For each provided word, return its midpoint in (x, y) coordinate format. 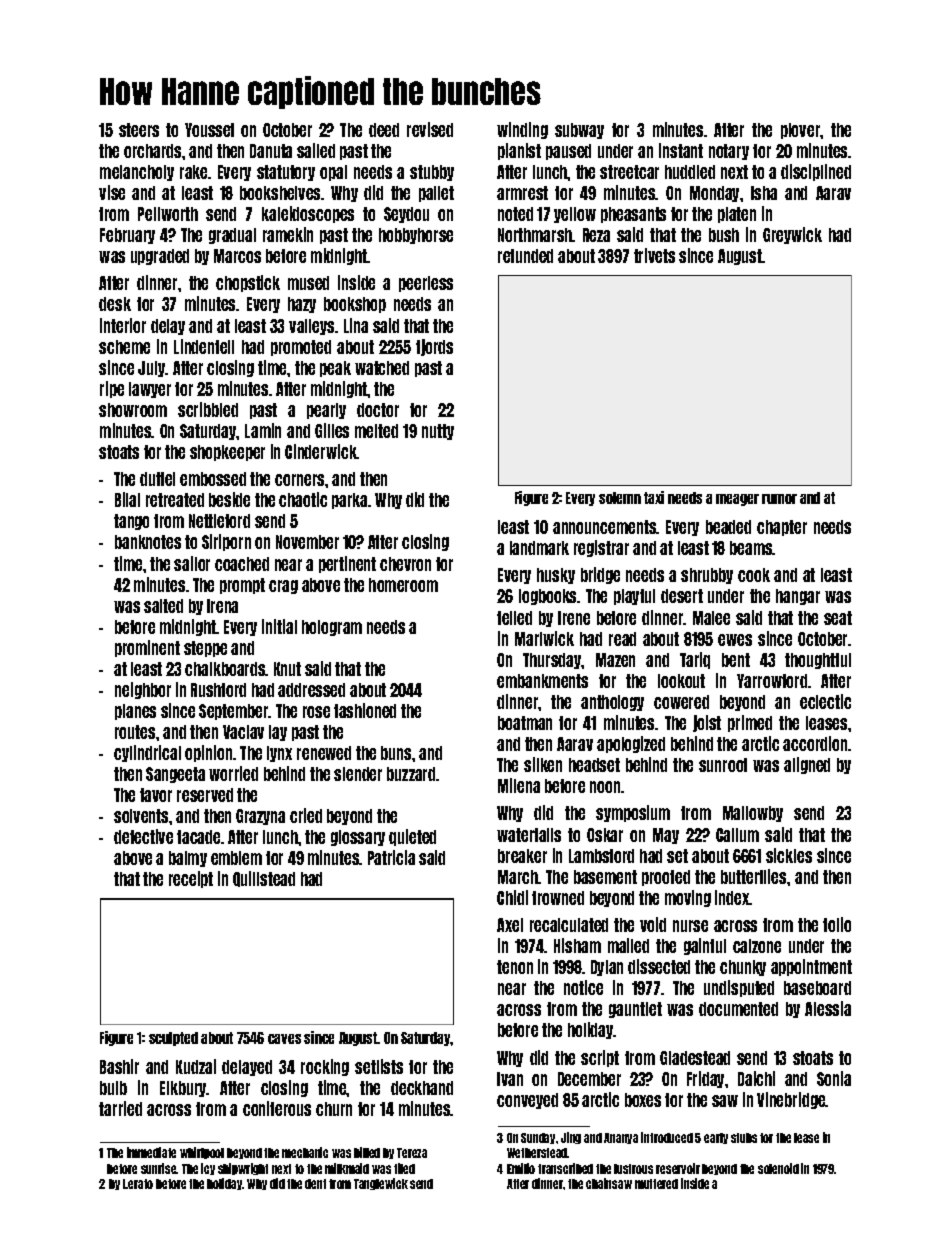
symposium (633, 813)
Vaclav (243, 732)
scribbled (208, 409)
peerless (426, 284)
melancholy (137, 173)
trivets (654, 255)
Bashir (119, 1066)
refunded (525, 256)
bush (724, 235)
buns (396, 753)
